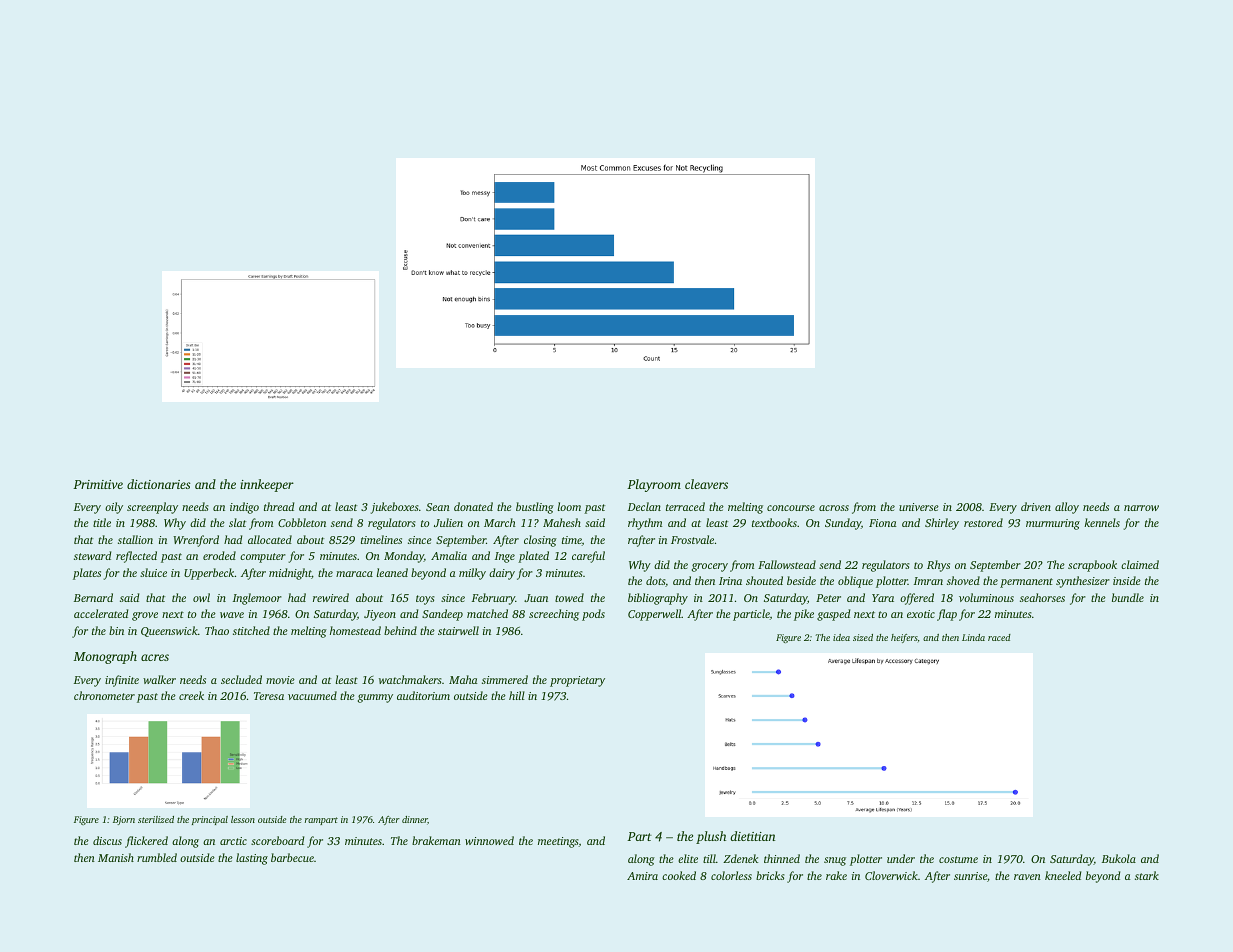  What do you see at coordinates (958, 859) in the screenshot?
I see `costume` at bounding box center [958, 859].
